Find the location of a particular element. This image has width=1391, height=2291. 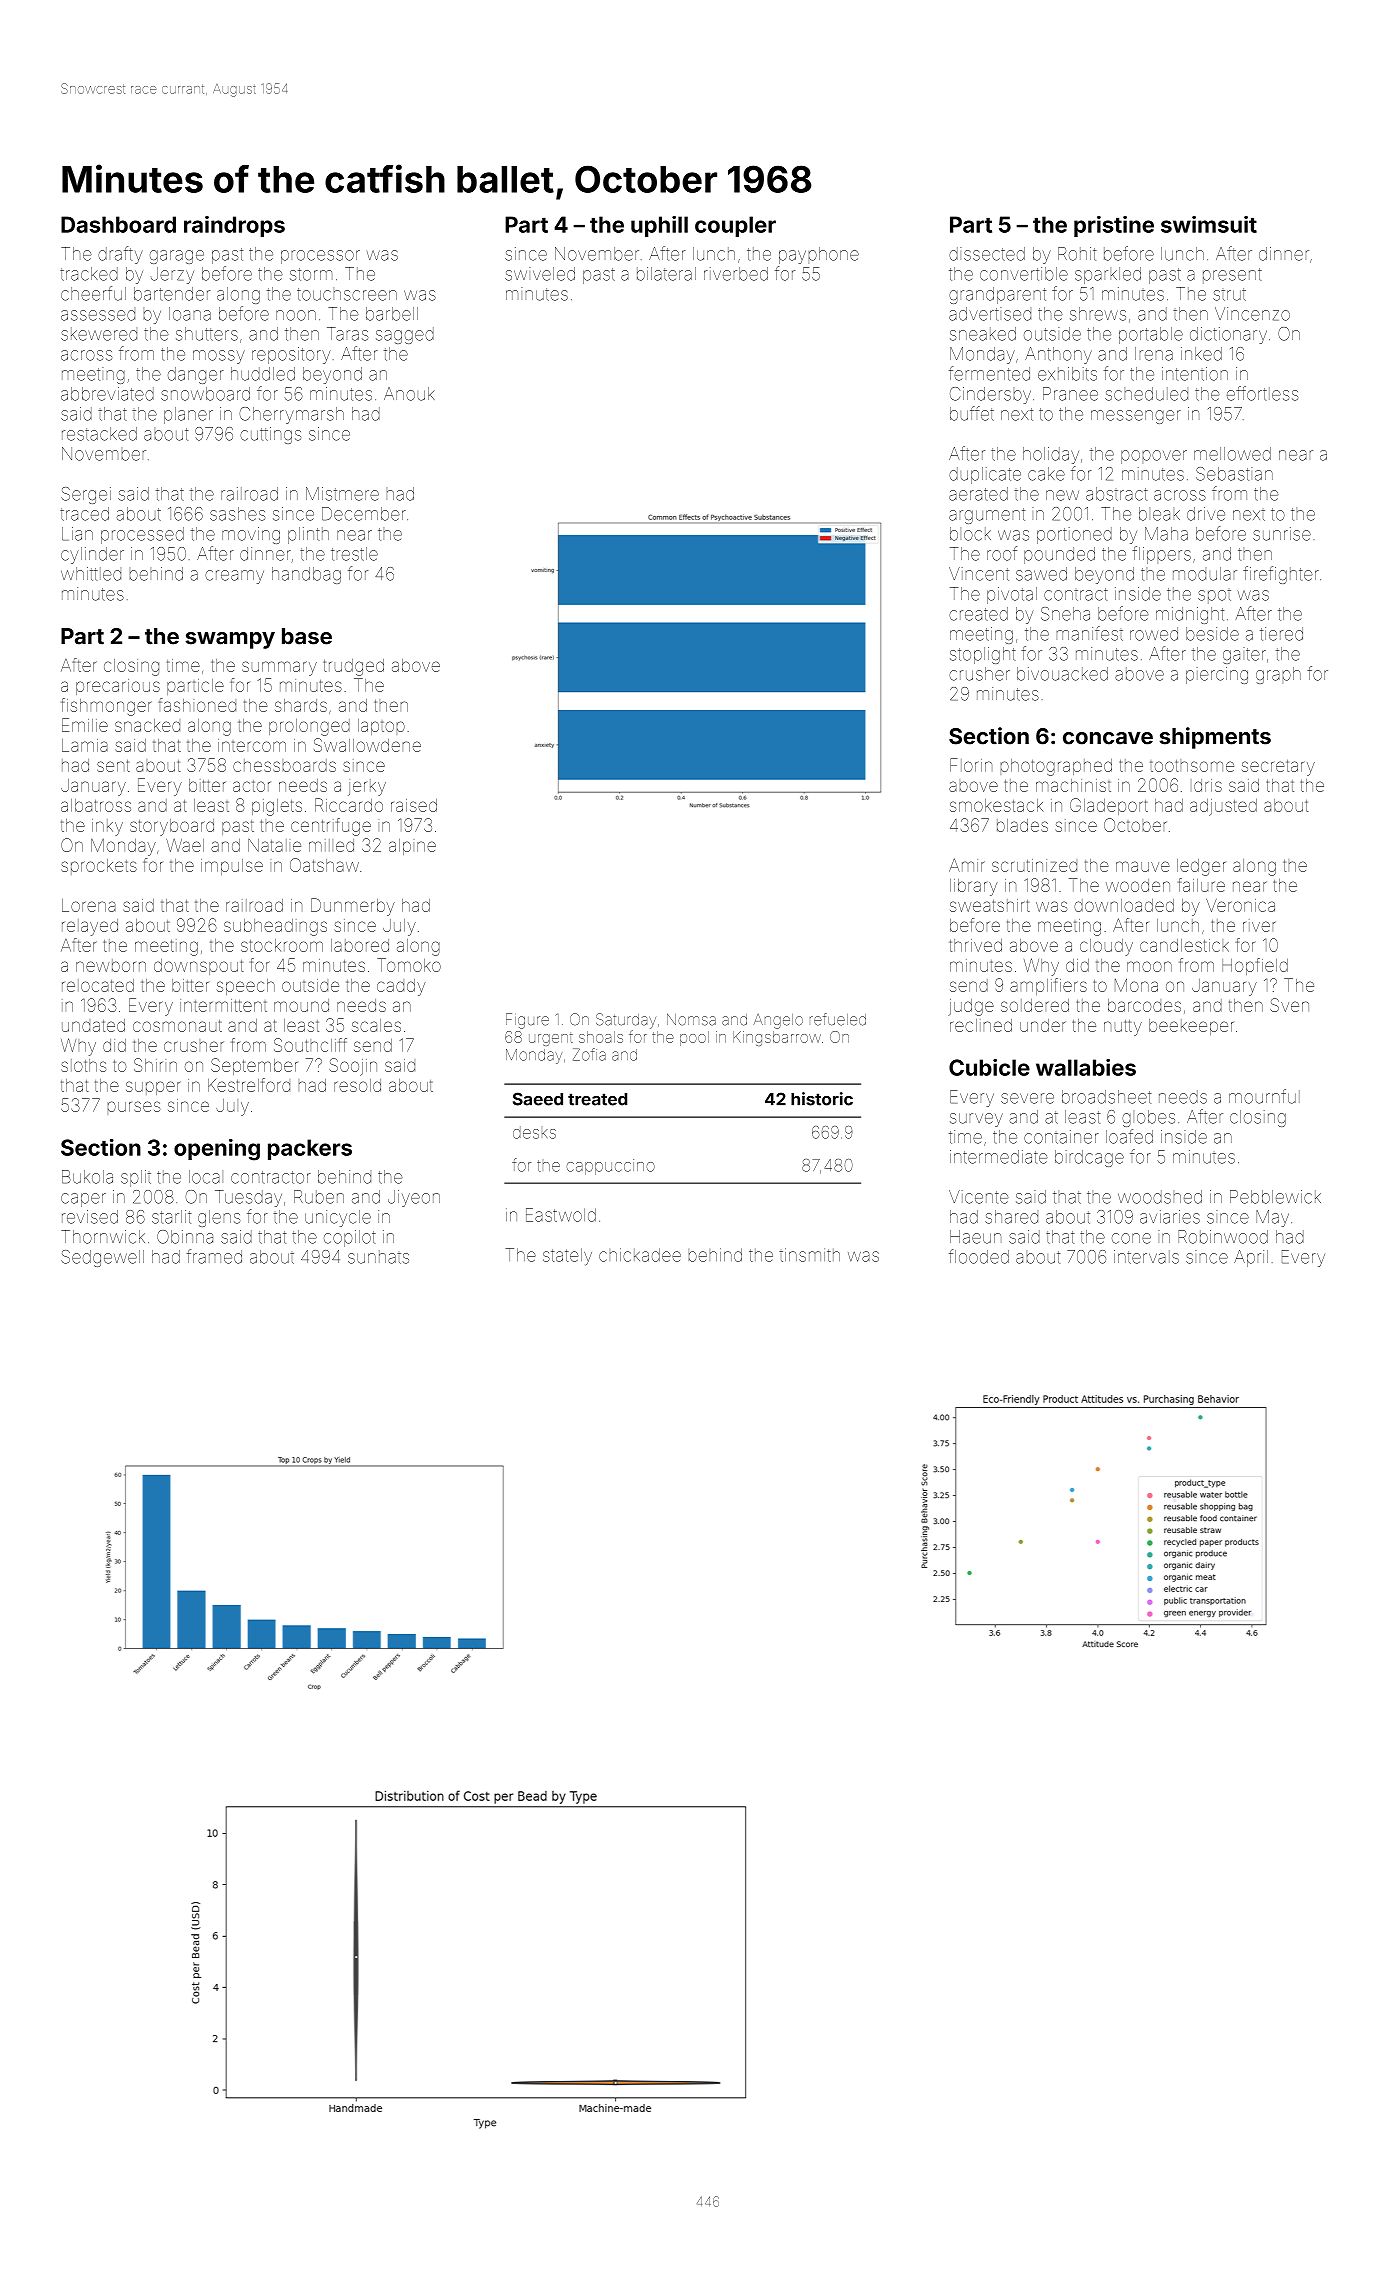

precarious is located at coordinates (118, 687).
